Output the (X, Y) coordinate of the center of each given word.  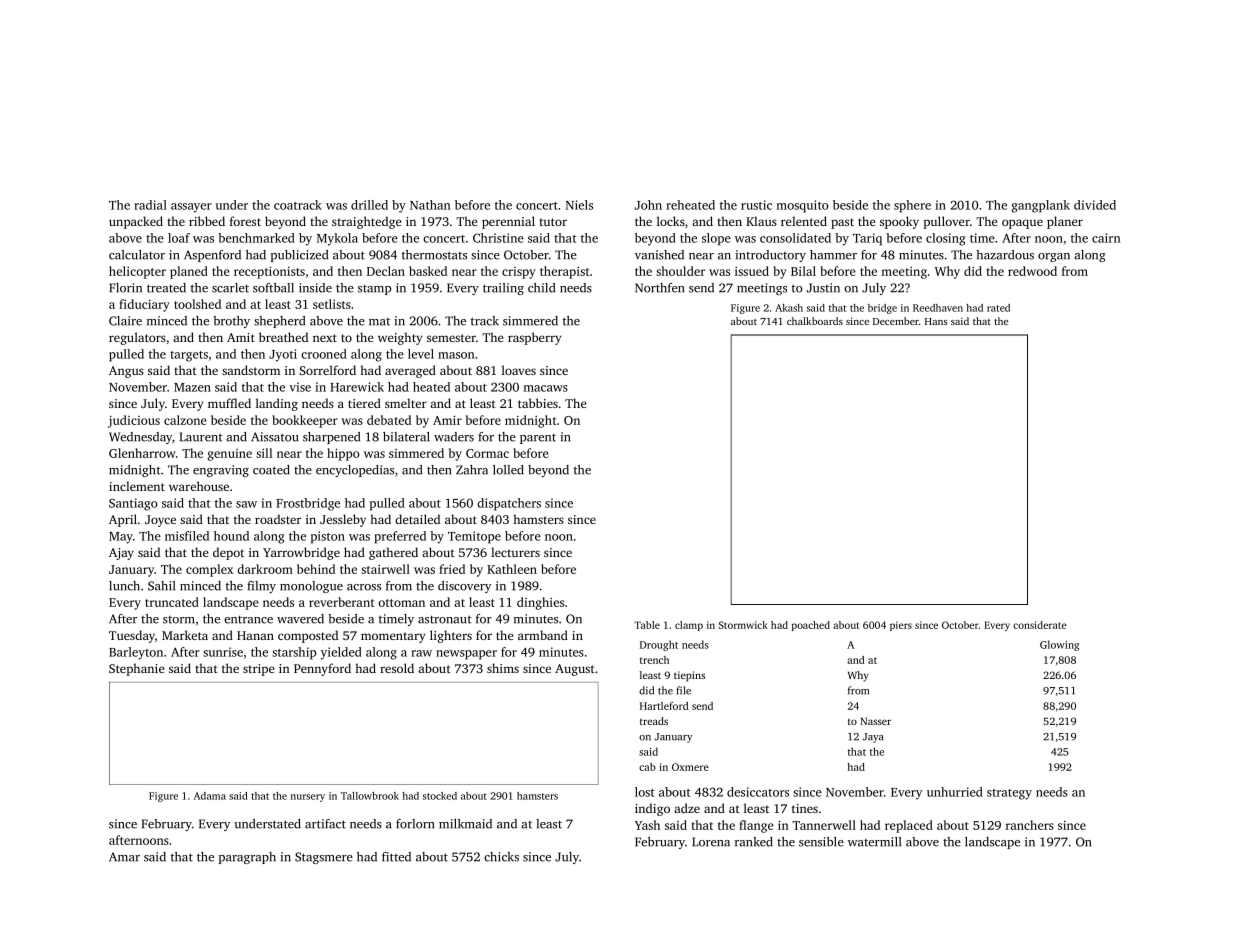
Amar (124, 857)
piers (901, 626)
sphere (912, 206)
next (325, 338)
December (896, 321)
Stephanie (137, 669)
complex (209, 570)
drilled (369, 205)
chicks (501, 857)
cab (647, 767)
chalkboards (815, 321)
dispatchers (509, 504)
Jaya (873, 738)
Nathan (430, 205)
